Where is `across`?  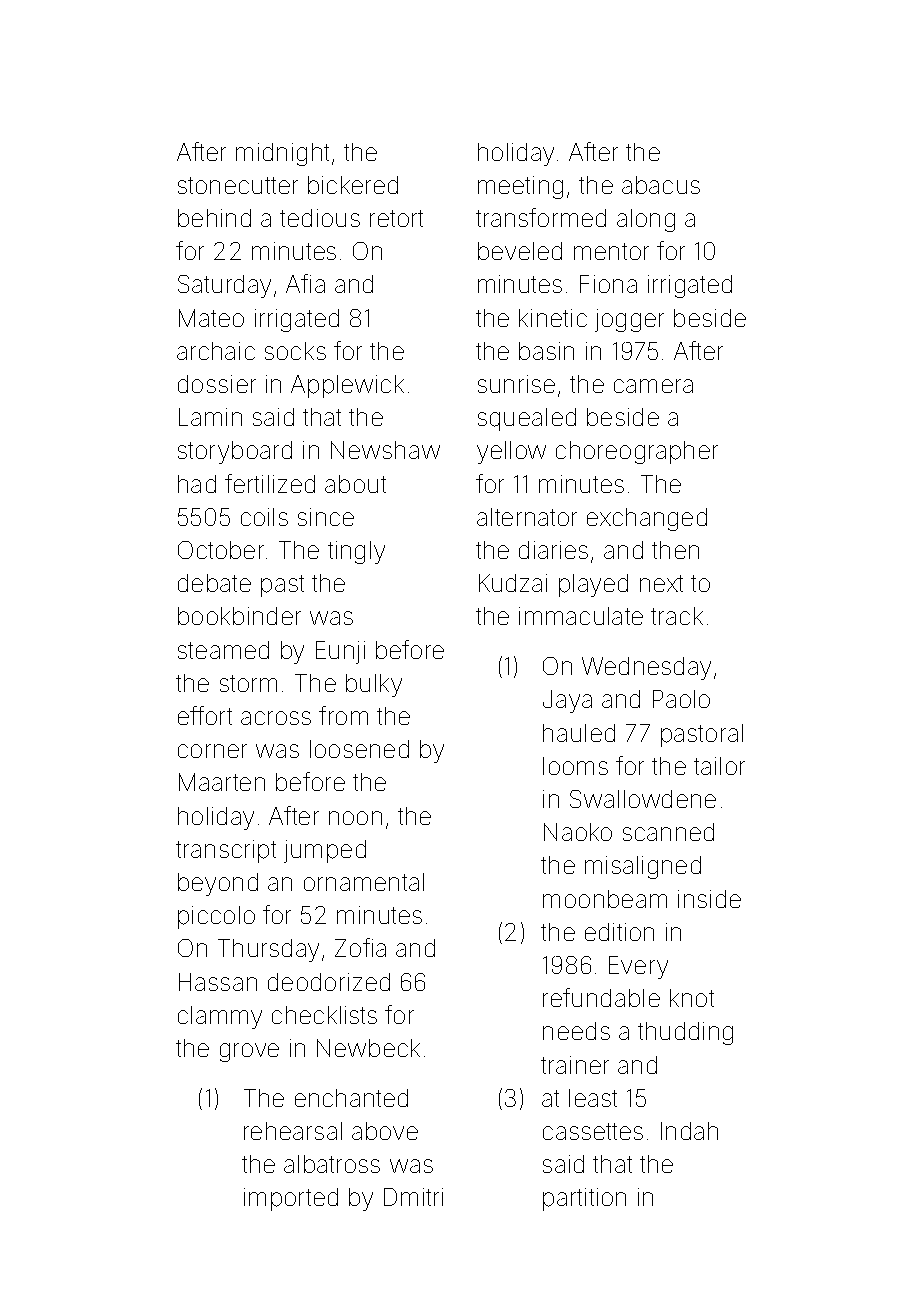 across is located at coordinates (276, 718).
